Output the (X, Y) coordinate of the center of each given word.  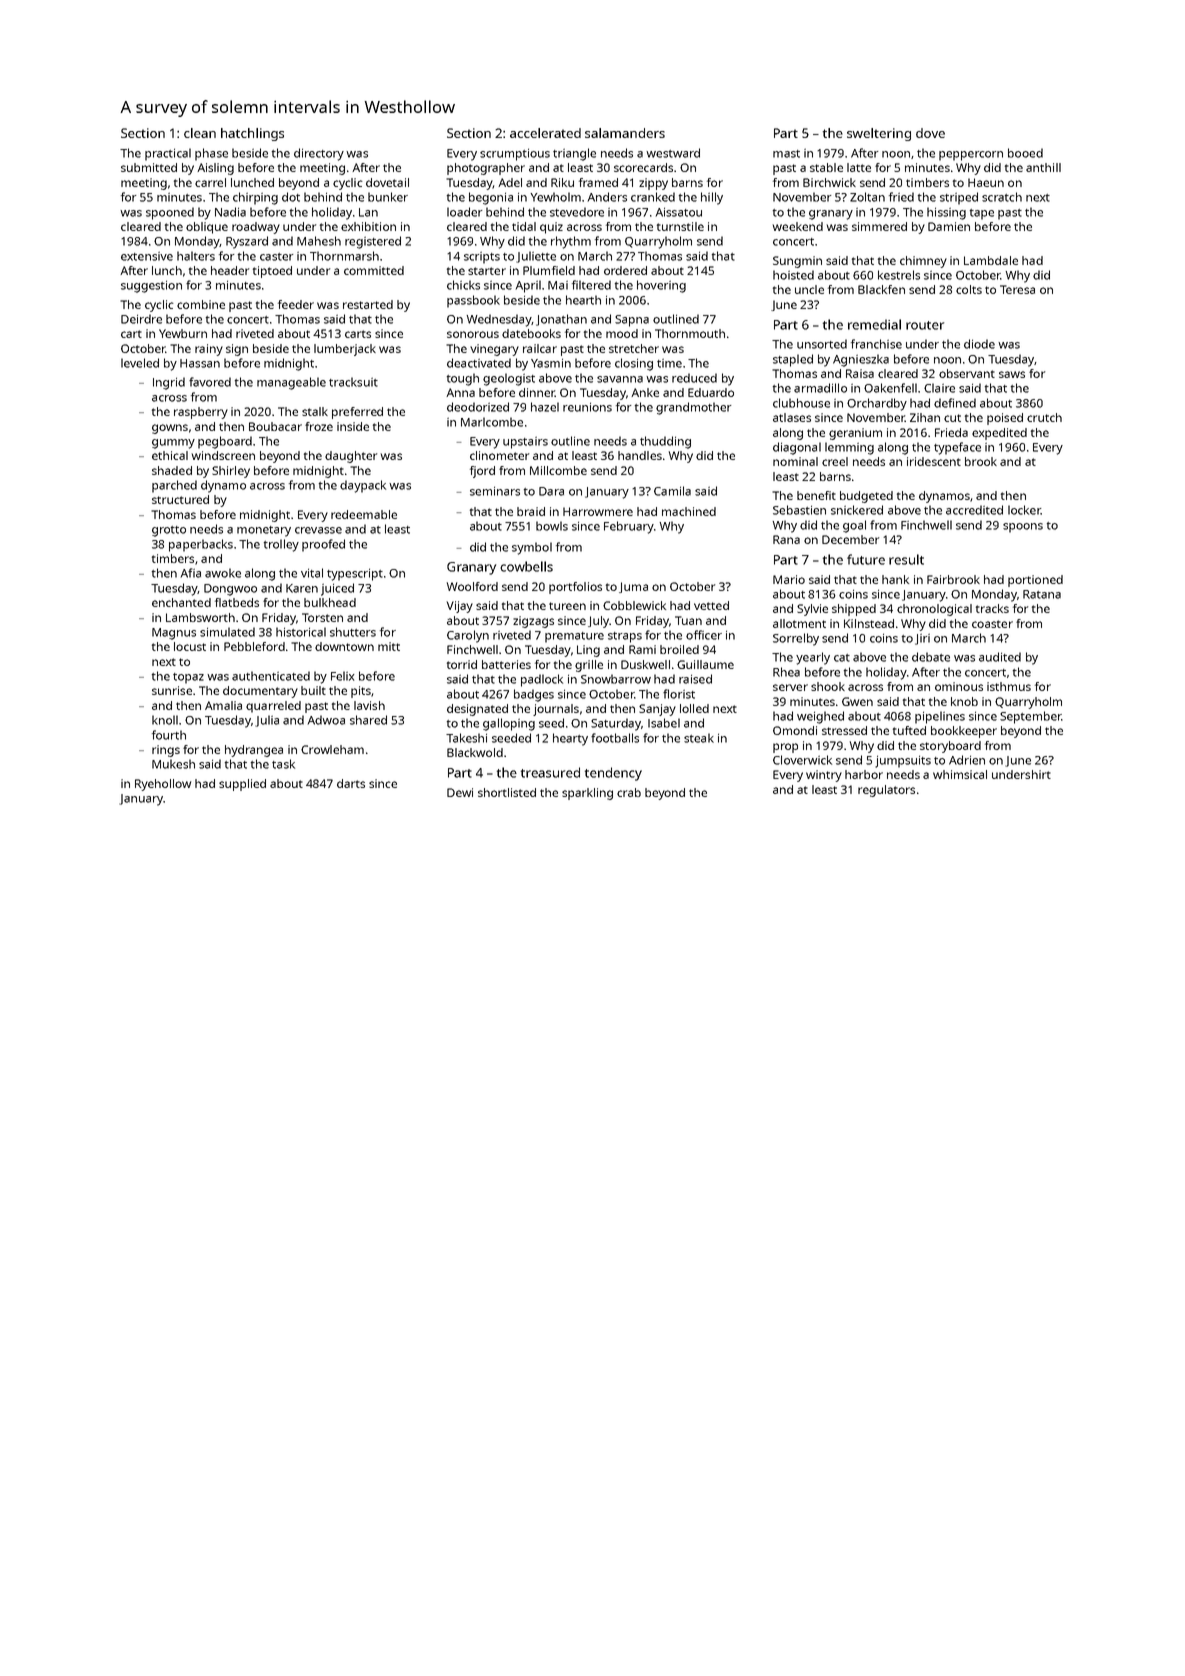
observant (967, 373)
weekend (797, 226)
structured (180, 499)
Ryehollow (163, 785)
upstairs (525, 443)
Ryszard (247, 242)
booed (1025, 153)
